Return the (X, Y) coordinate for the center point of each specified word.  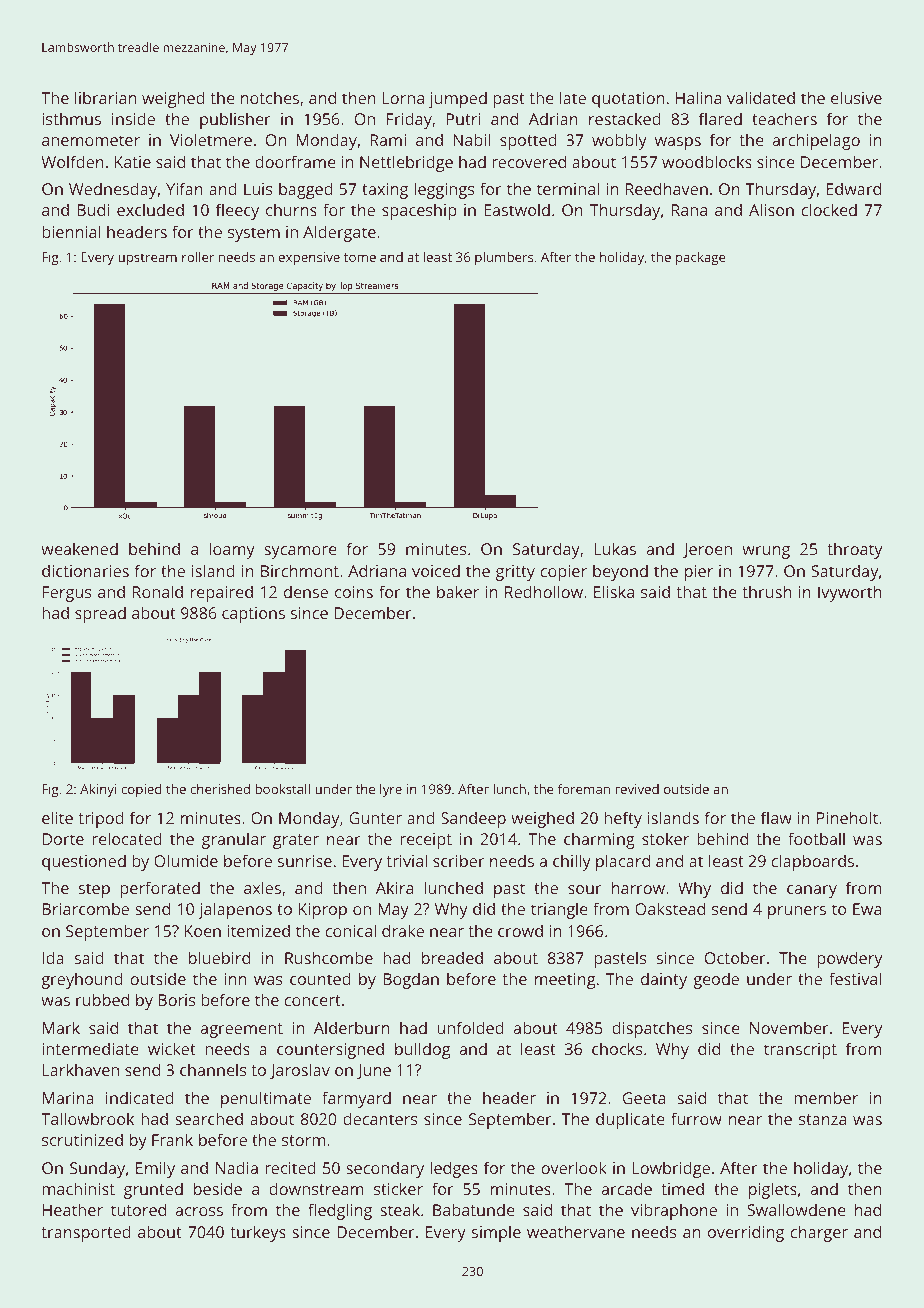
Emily (155, 1169)
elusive (856, 97)
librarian (105, 97)
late (573, 97)
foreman (584, 789)
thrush (767, 591)
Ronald (158, 591)
